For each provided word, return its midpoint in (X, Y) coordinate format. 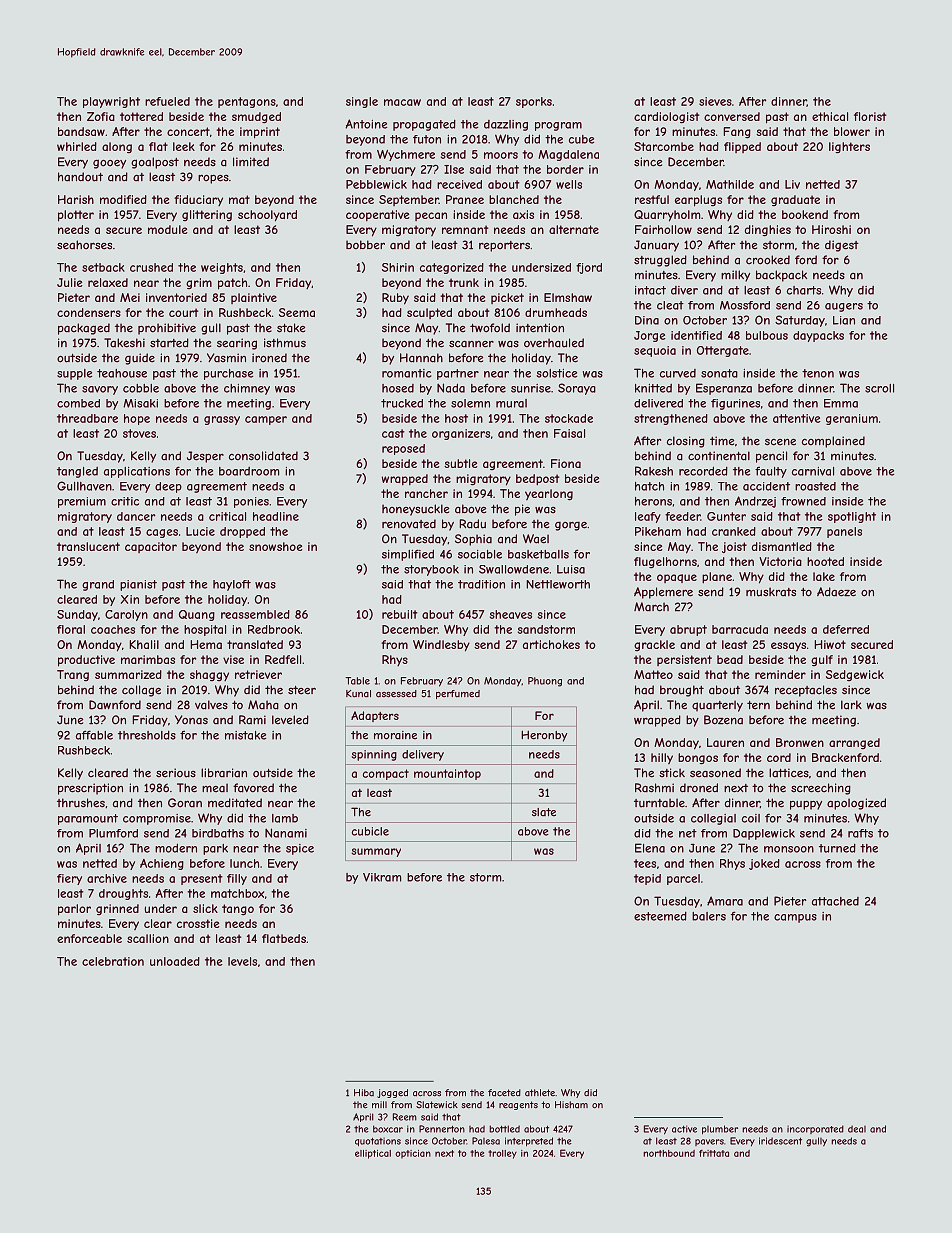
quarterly (717, 706)
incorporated (815, 1129)
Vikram (382, 877)
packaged (84, 329)
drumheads (556, 312)
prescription (90, 789)
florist (870, 116)
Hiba (364, 1093)
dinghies (768, 231)
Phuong (545, 682)
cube (581, 139)
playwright (111, 102)
